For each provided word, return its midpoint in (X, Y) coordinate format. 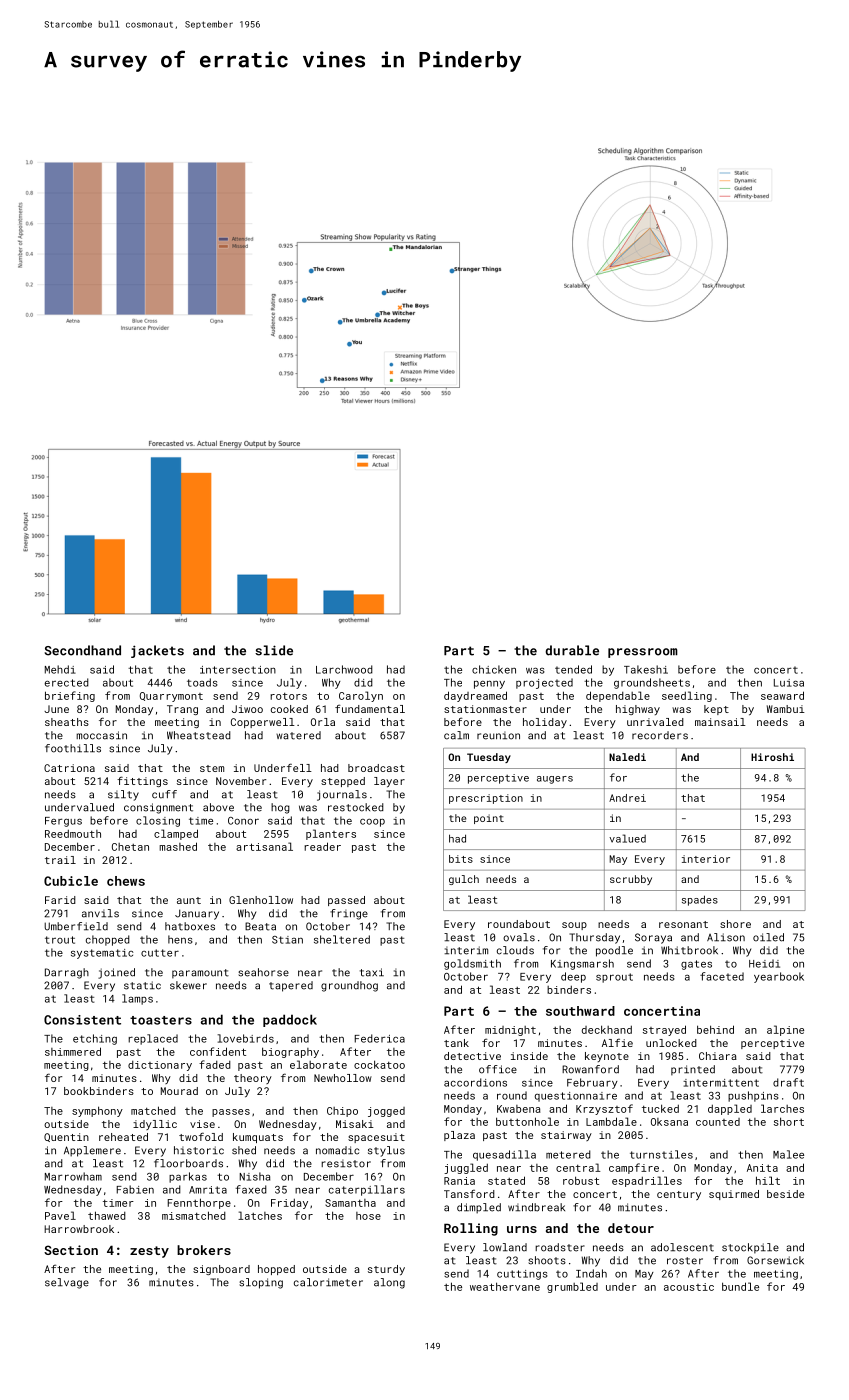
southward (580, 1011)
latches (260, 1215)
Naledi (627, 757)
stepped (343, 782)
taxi (372, 972)
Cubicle (71, 881)
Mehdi (60, 669)
